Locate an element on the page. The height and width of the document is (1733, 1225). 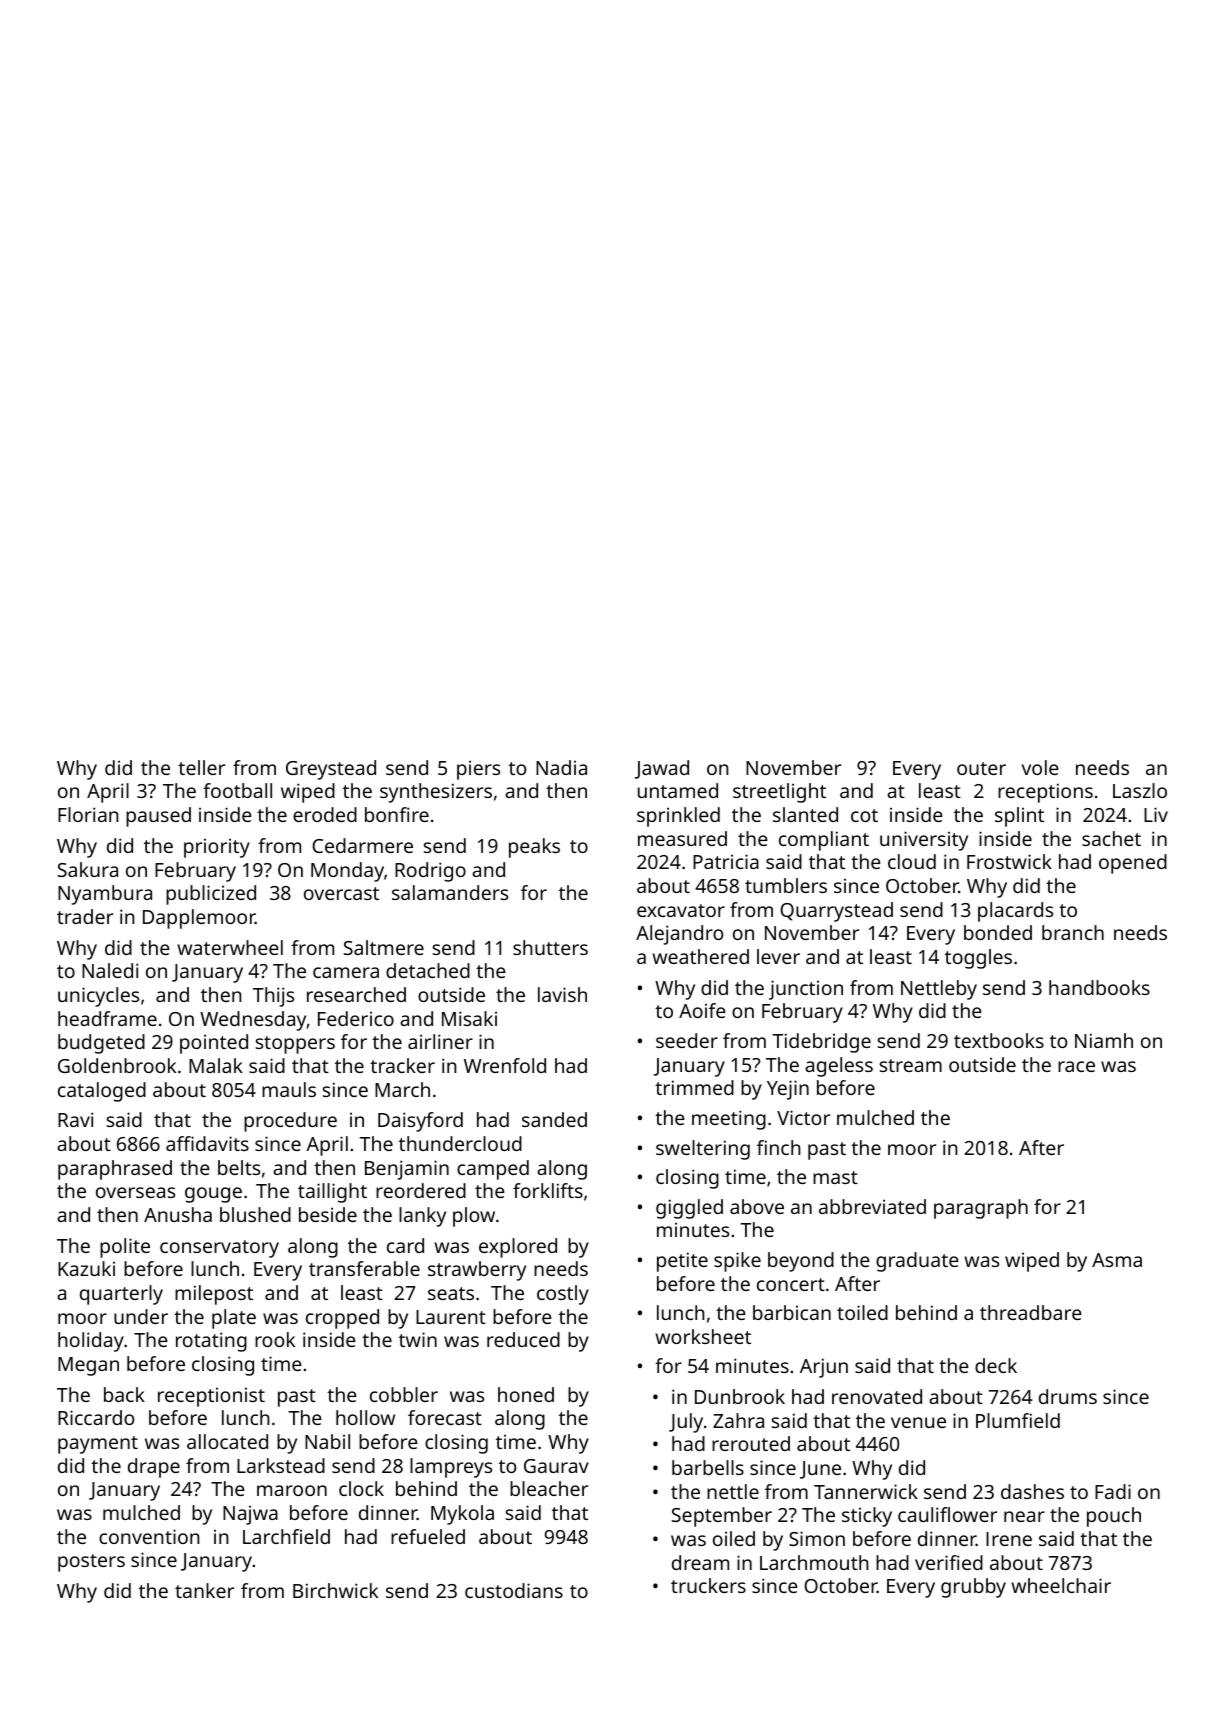
Gaurav is located at coordinates (556, 1466).
